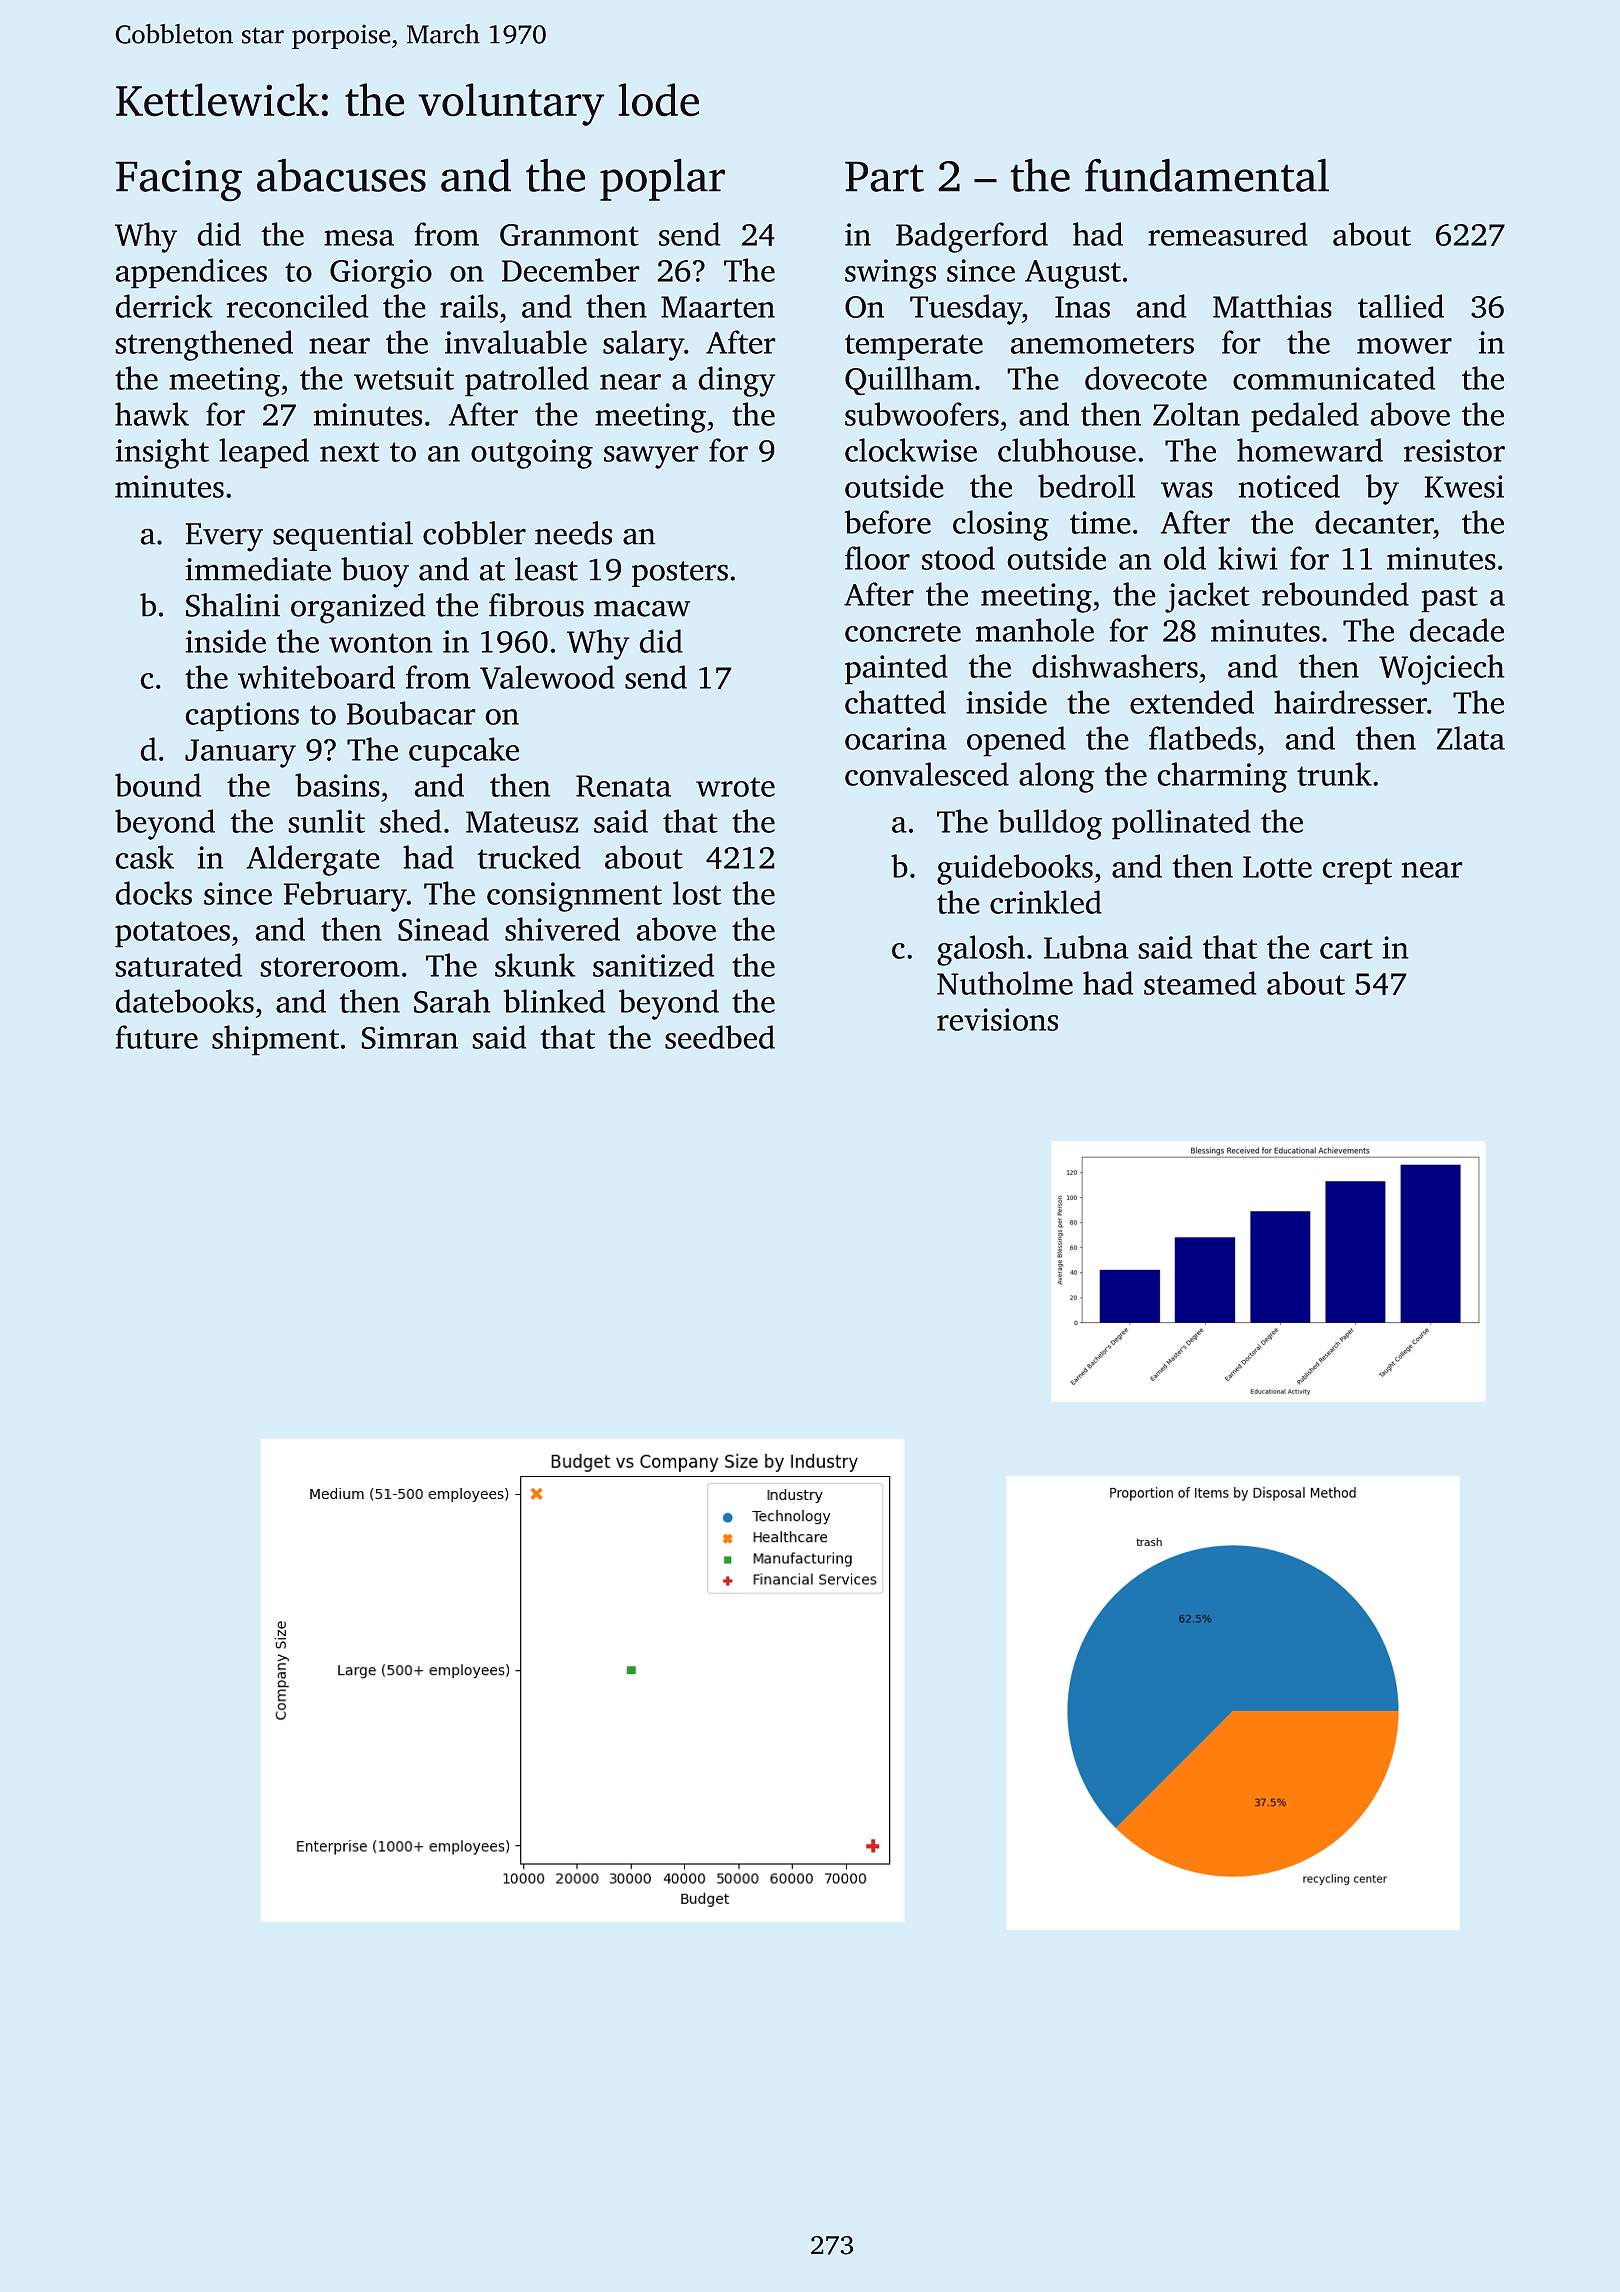 Image resolution: width=1620 pixels, height=2292 pixels. I want to click on Maarten, so click(718, 307).
